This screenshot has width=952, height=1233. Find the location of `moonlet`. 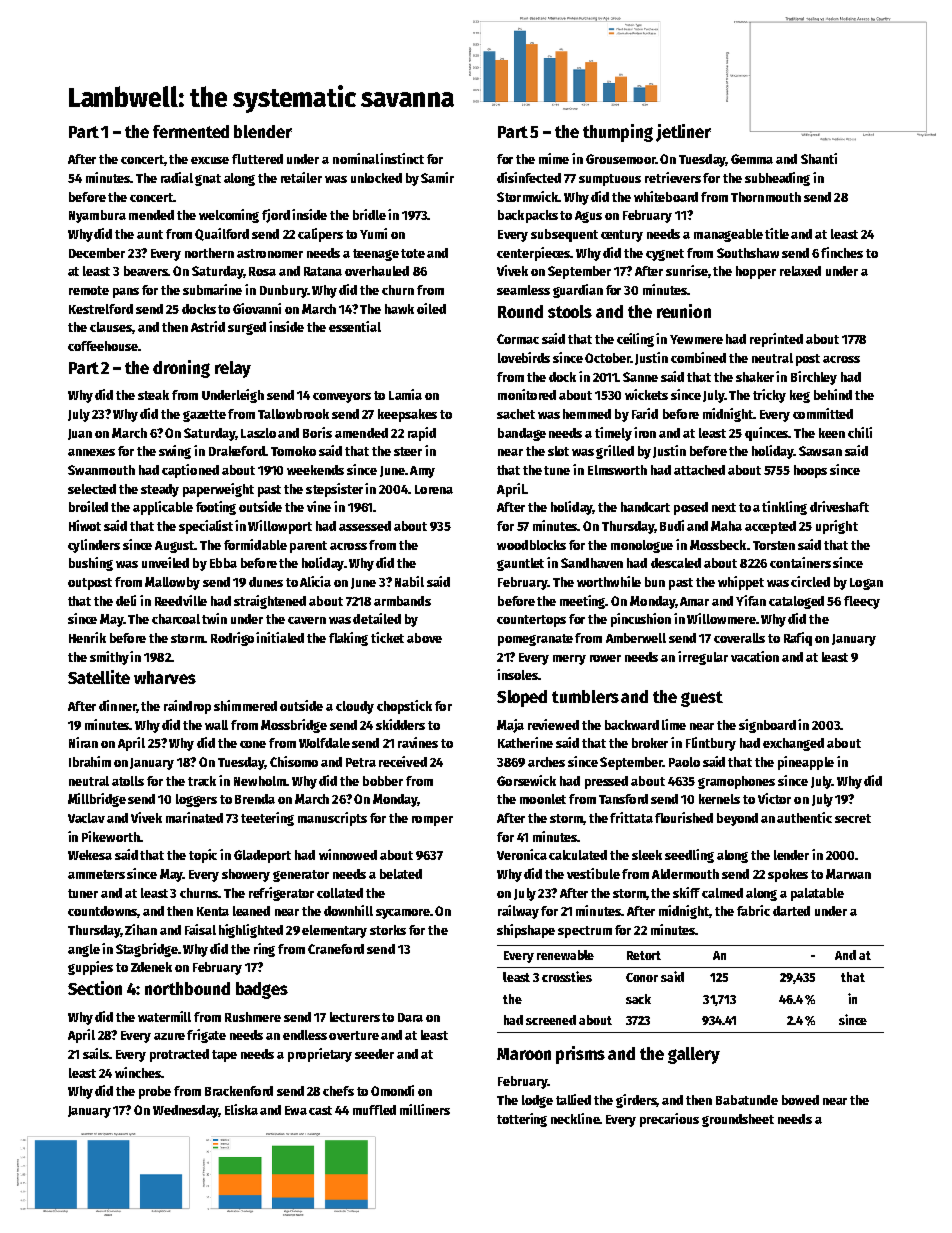

moonlet is located at coordinates (543, 799).
